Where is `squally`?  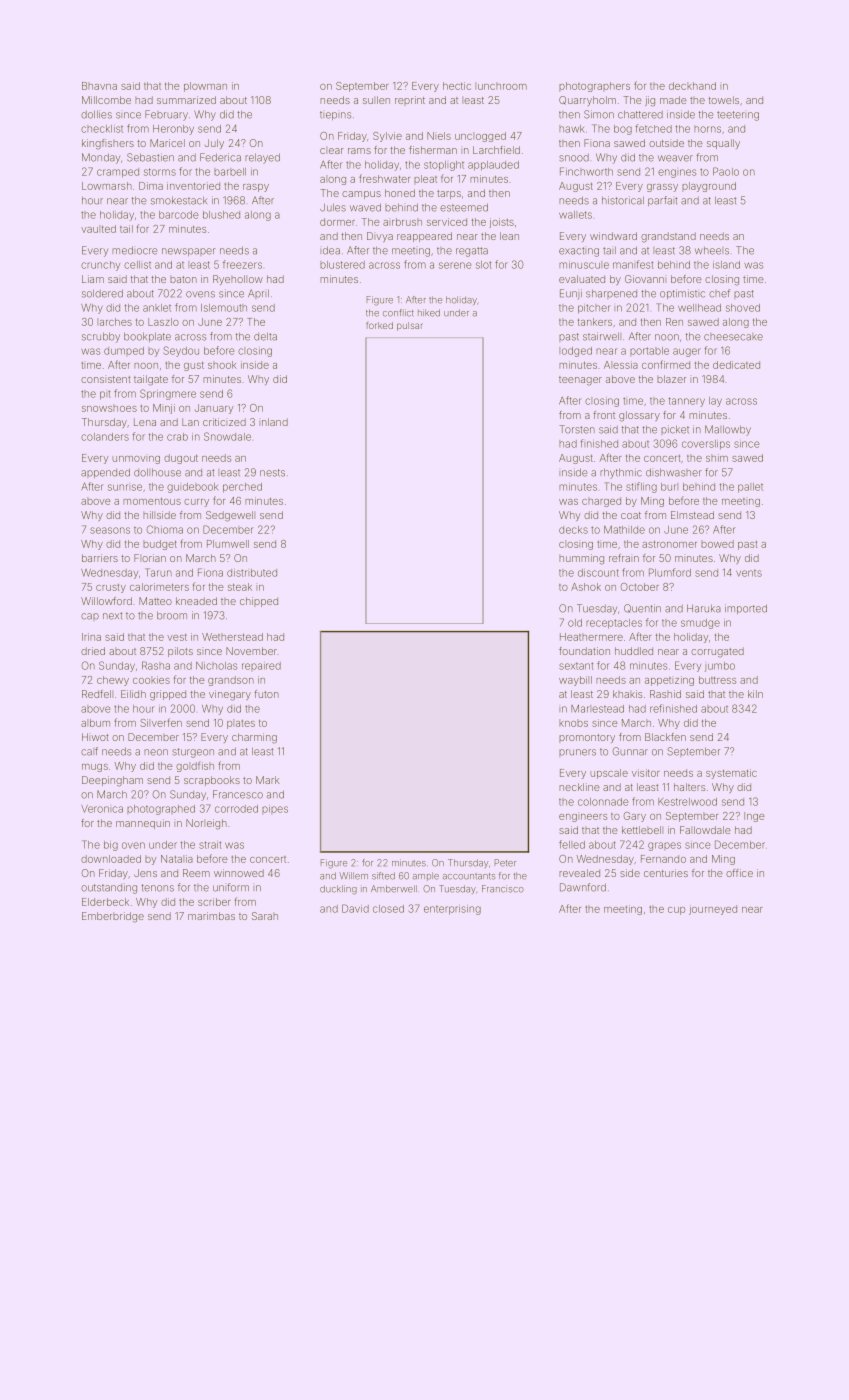
squally is located at coordinates (723, 144).
